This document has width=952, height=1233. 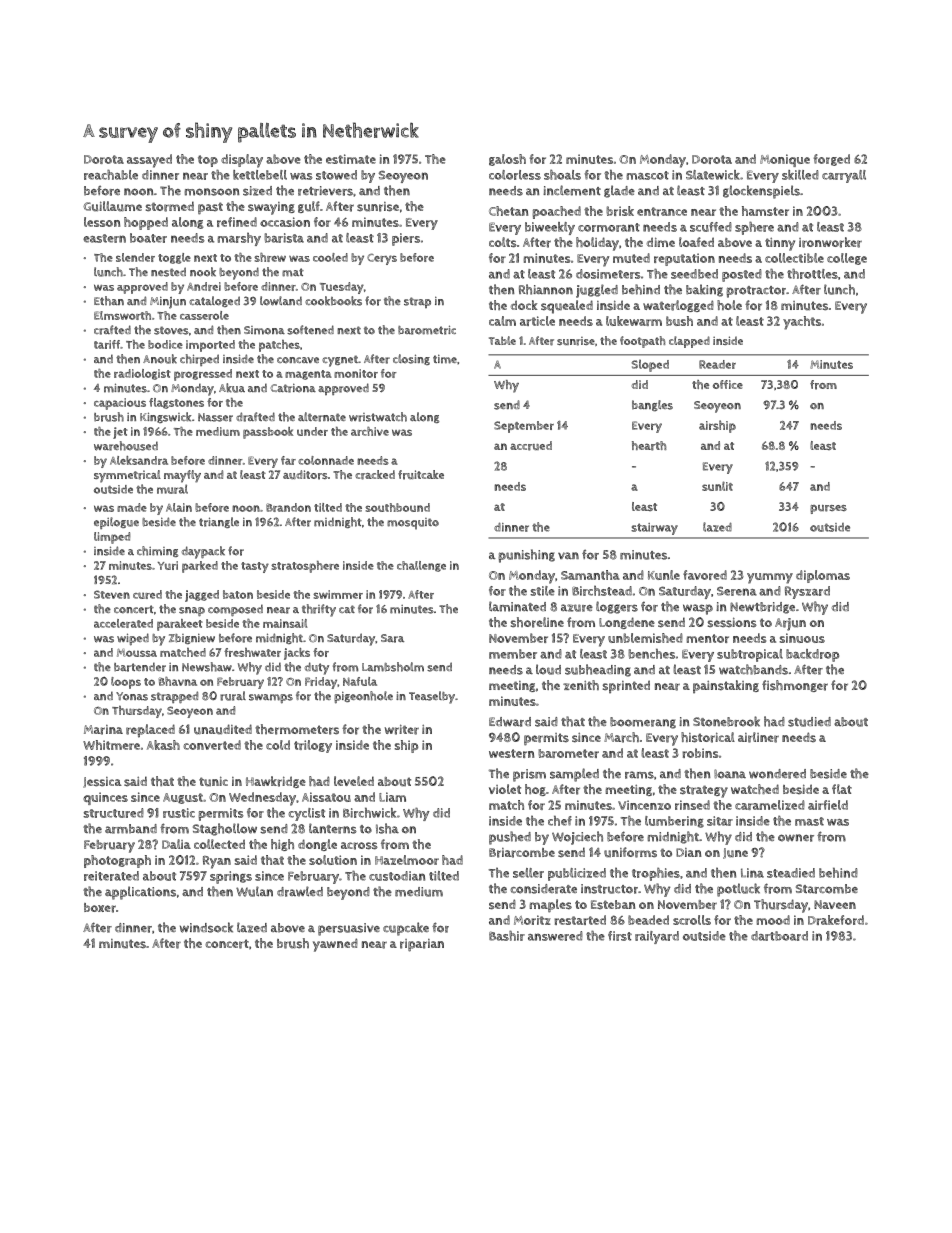 I want to click on made, so click(x=132, y=507).
